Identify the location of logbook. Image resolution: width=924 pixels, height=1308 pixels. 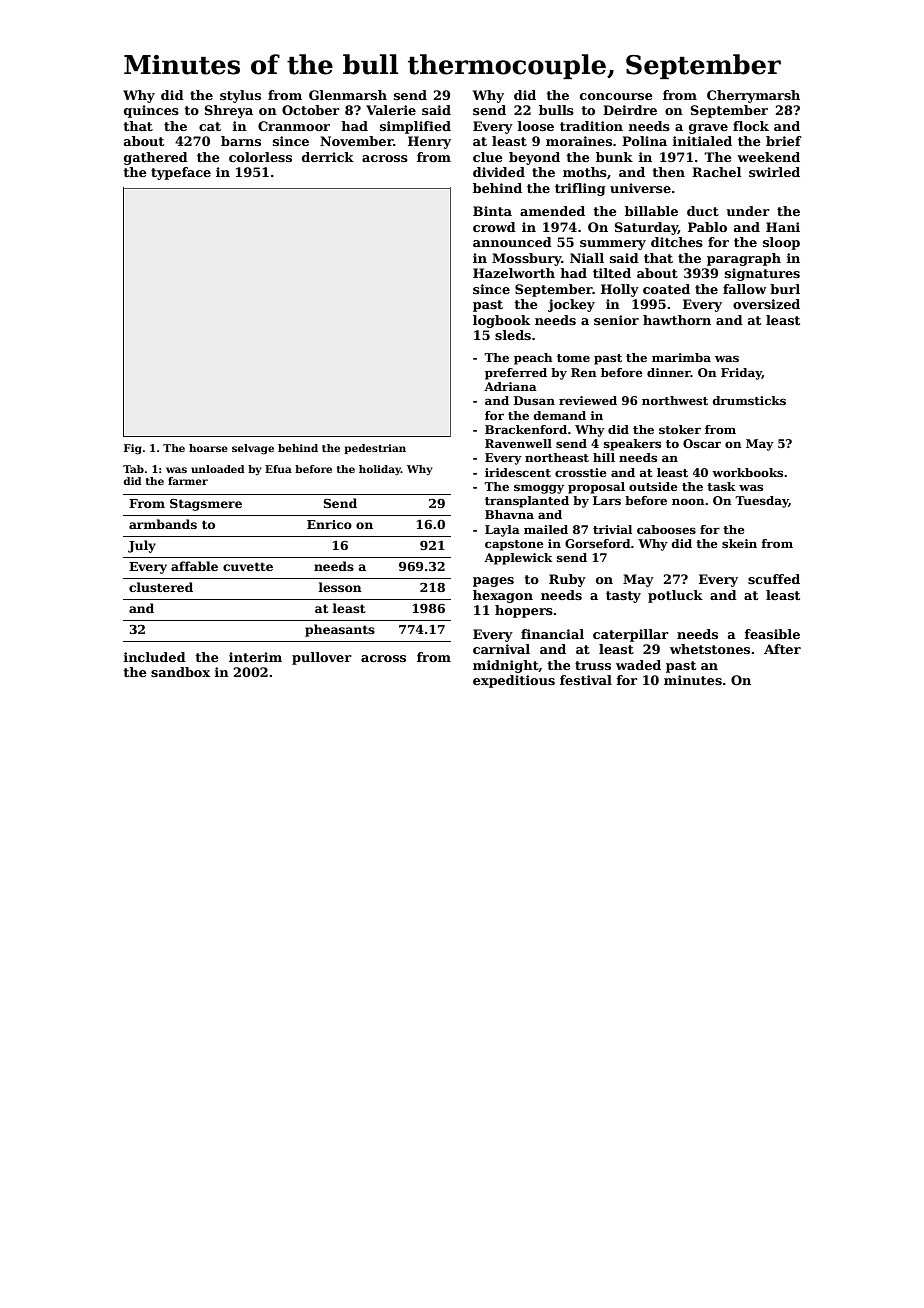
(501, 321).
